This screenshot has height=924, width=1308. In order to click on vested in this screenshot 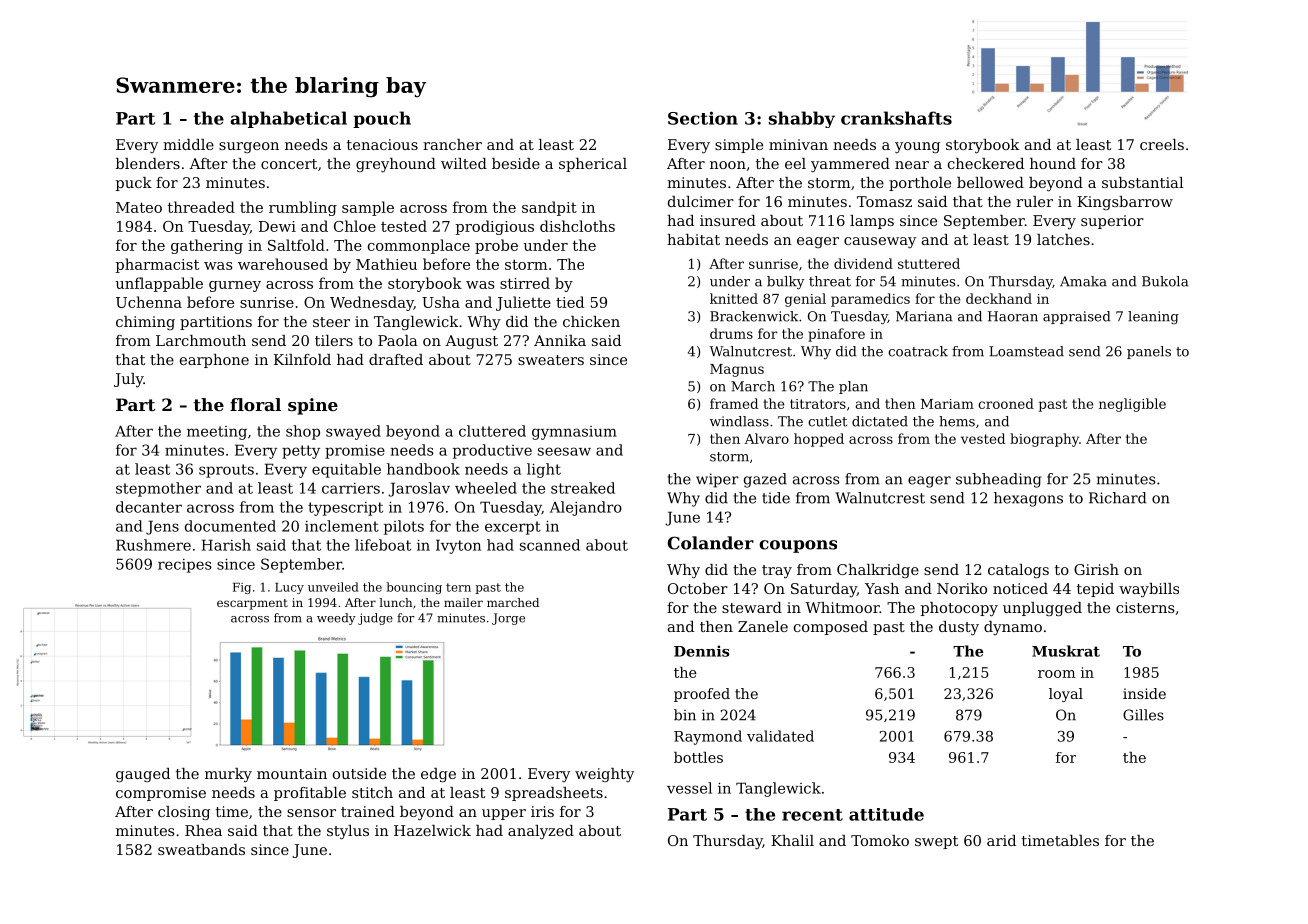, I will do `click(983, 438)`.
